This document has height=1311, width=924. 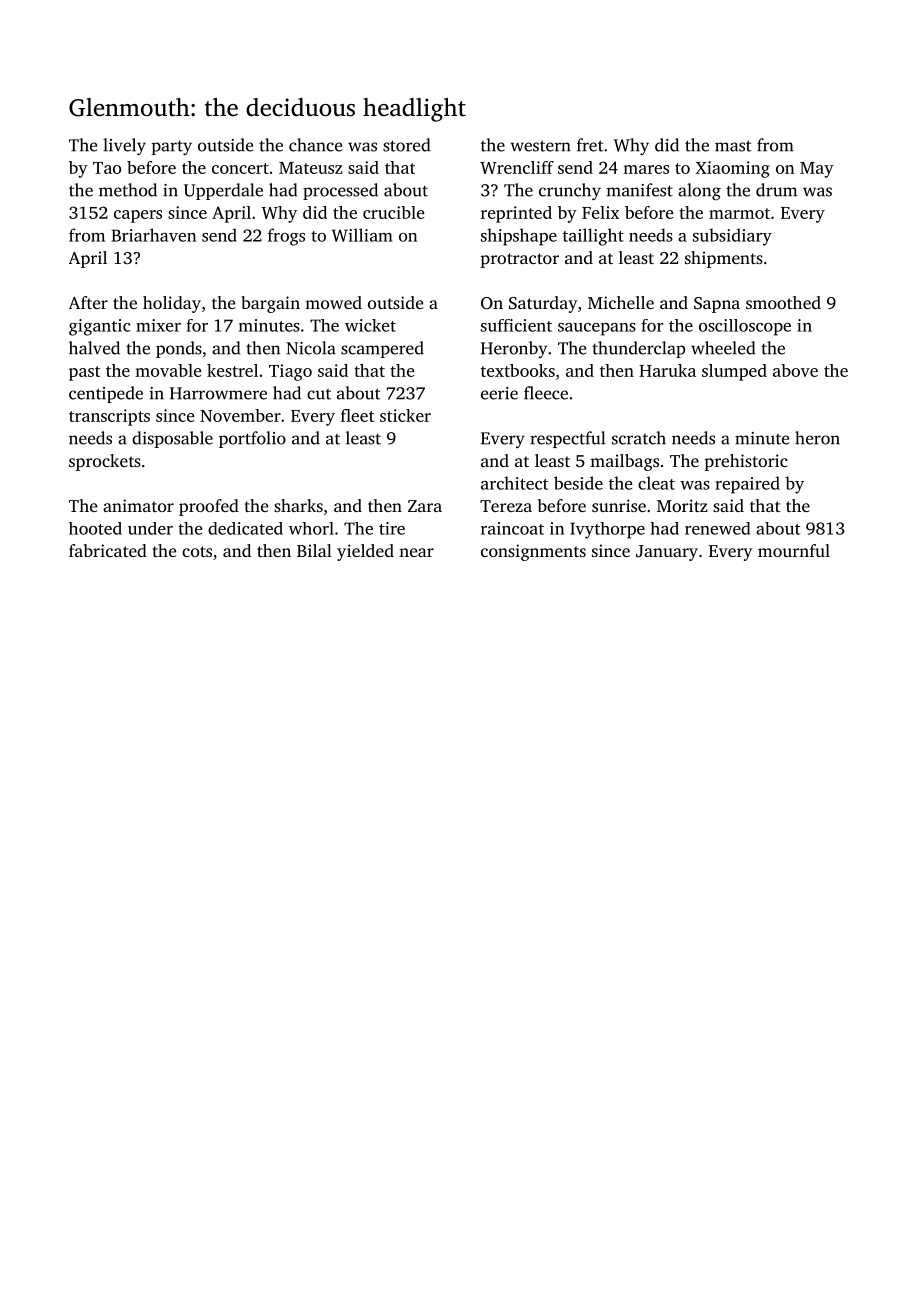 What do you see at coordinates (732, 237) in the document?
I see `subsidiary` at bounding box center [732, 237].
